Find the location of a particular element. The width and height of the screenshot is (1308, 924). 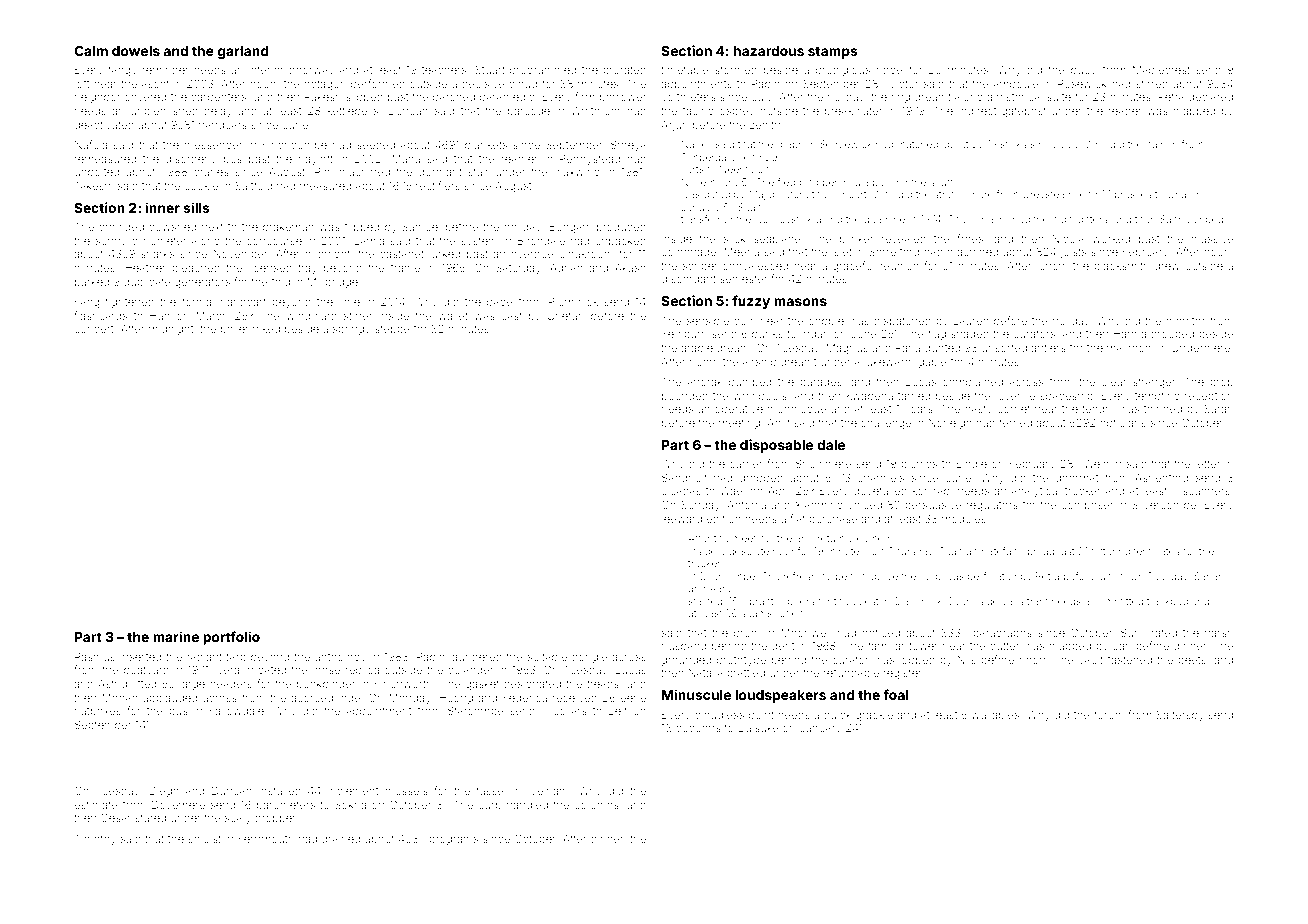

fastened is located at coordinates (1130, 659).
